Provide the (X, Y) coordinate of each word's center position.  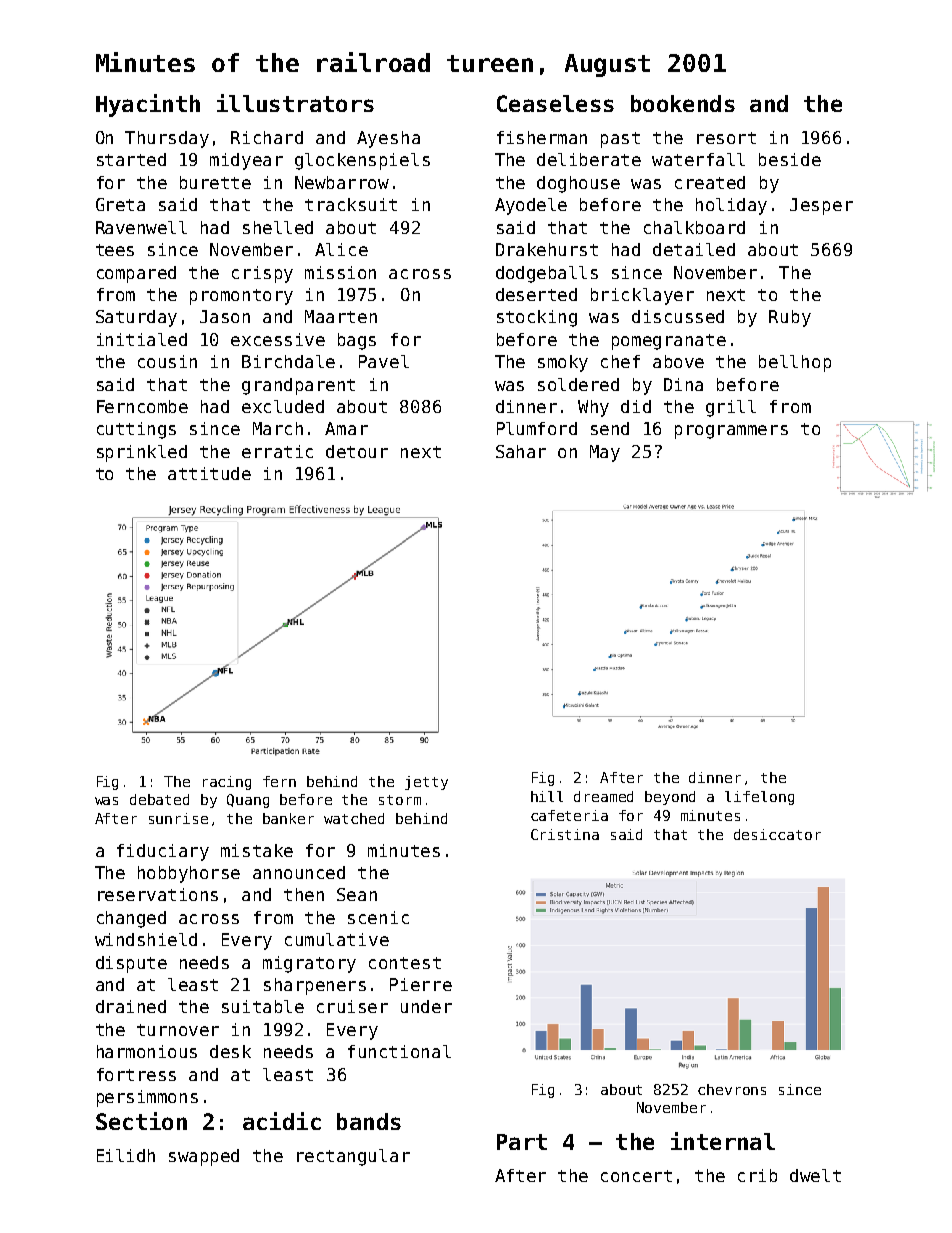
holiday (731, 206)
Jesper (821, 206)
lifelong (759, 798)
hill (547, 796)
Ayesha (388, 139)
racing (227, 783)
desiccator (777, 834)
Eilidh (126, 1155)
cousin (167, 361)
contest (405, 963)
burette (215, 182)
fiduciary (163, 852)
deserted (536, 294)
